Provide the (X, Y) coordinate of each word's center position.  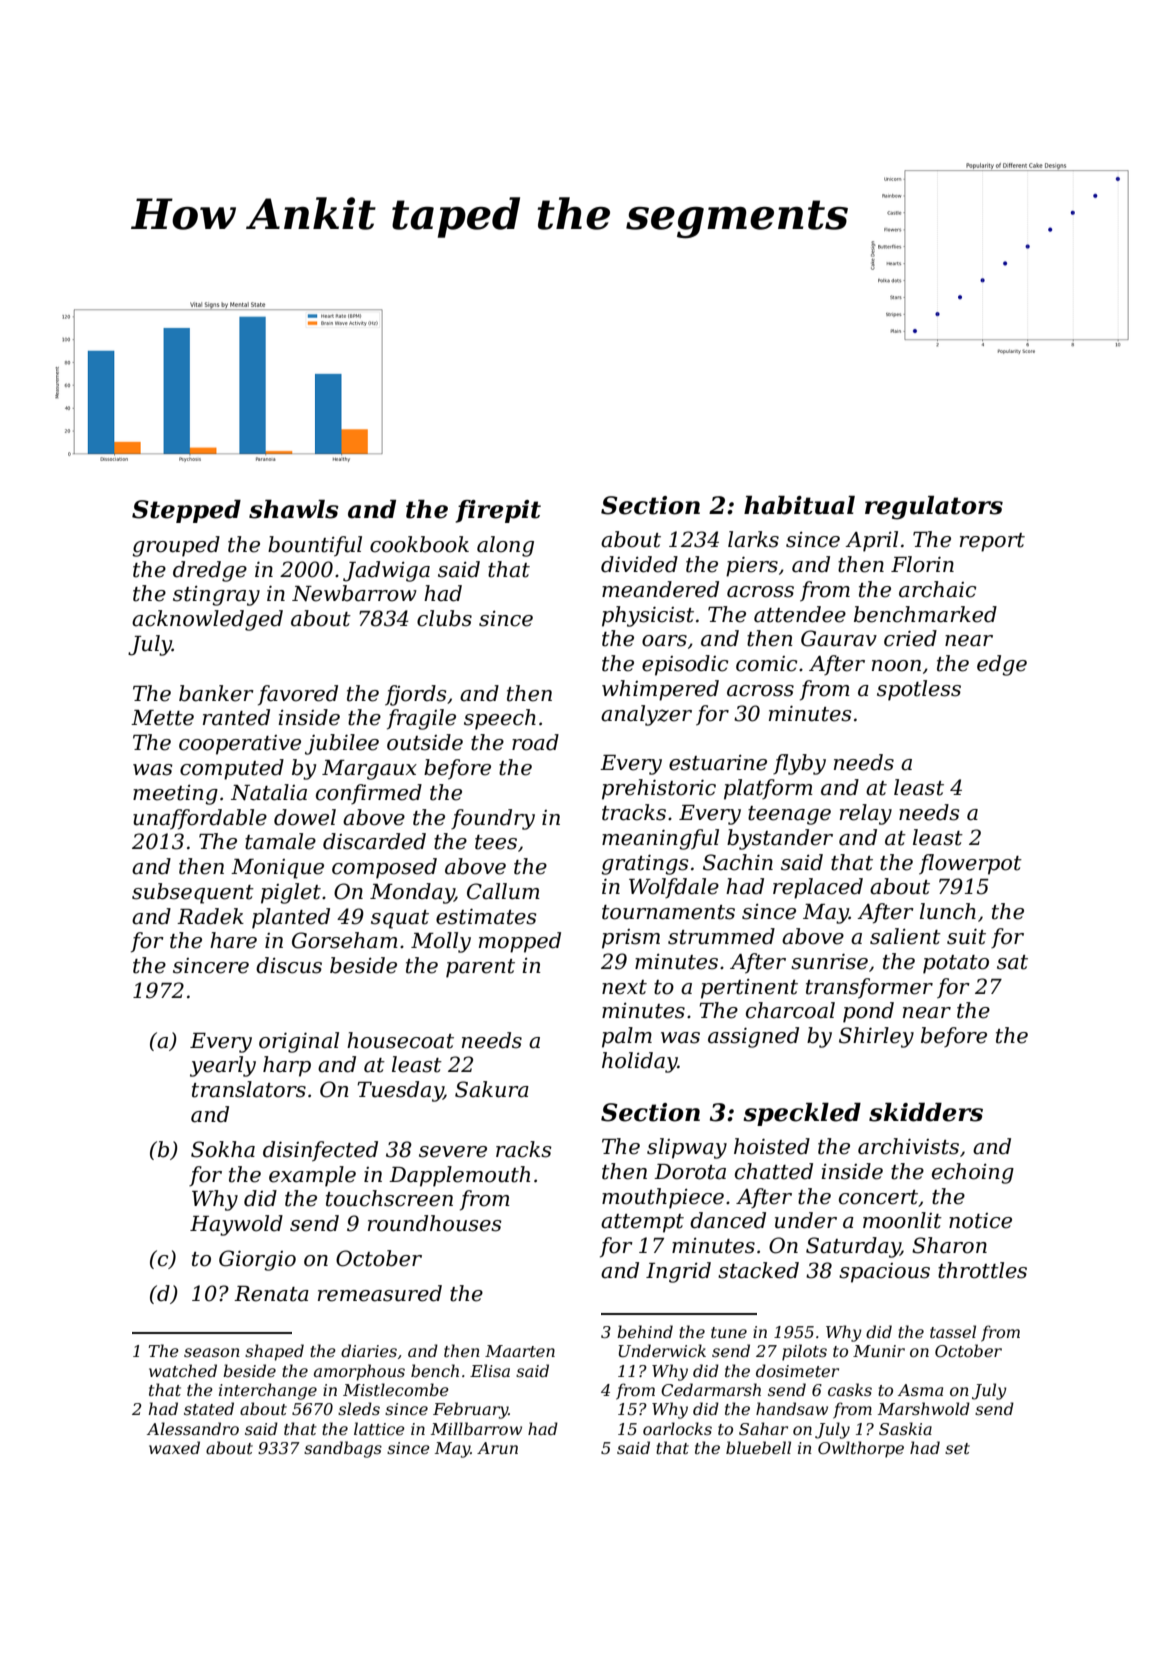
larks (753, 539)
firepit (498, 511)
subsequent (193, 893)
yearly (223, 1066)
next (624, 987)
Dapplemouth (459, 1176)
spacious (884, 1273)
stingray (216, 596)
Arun (497, 1448)
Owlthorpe (861, 1449)
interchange (268, 1391)
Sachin (738, 862)
